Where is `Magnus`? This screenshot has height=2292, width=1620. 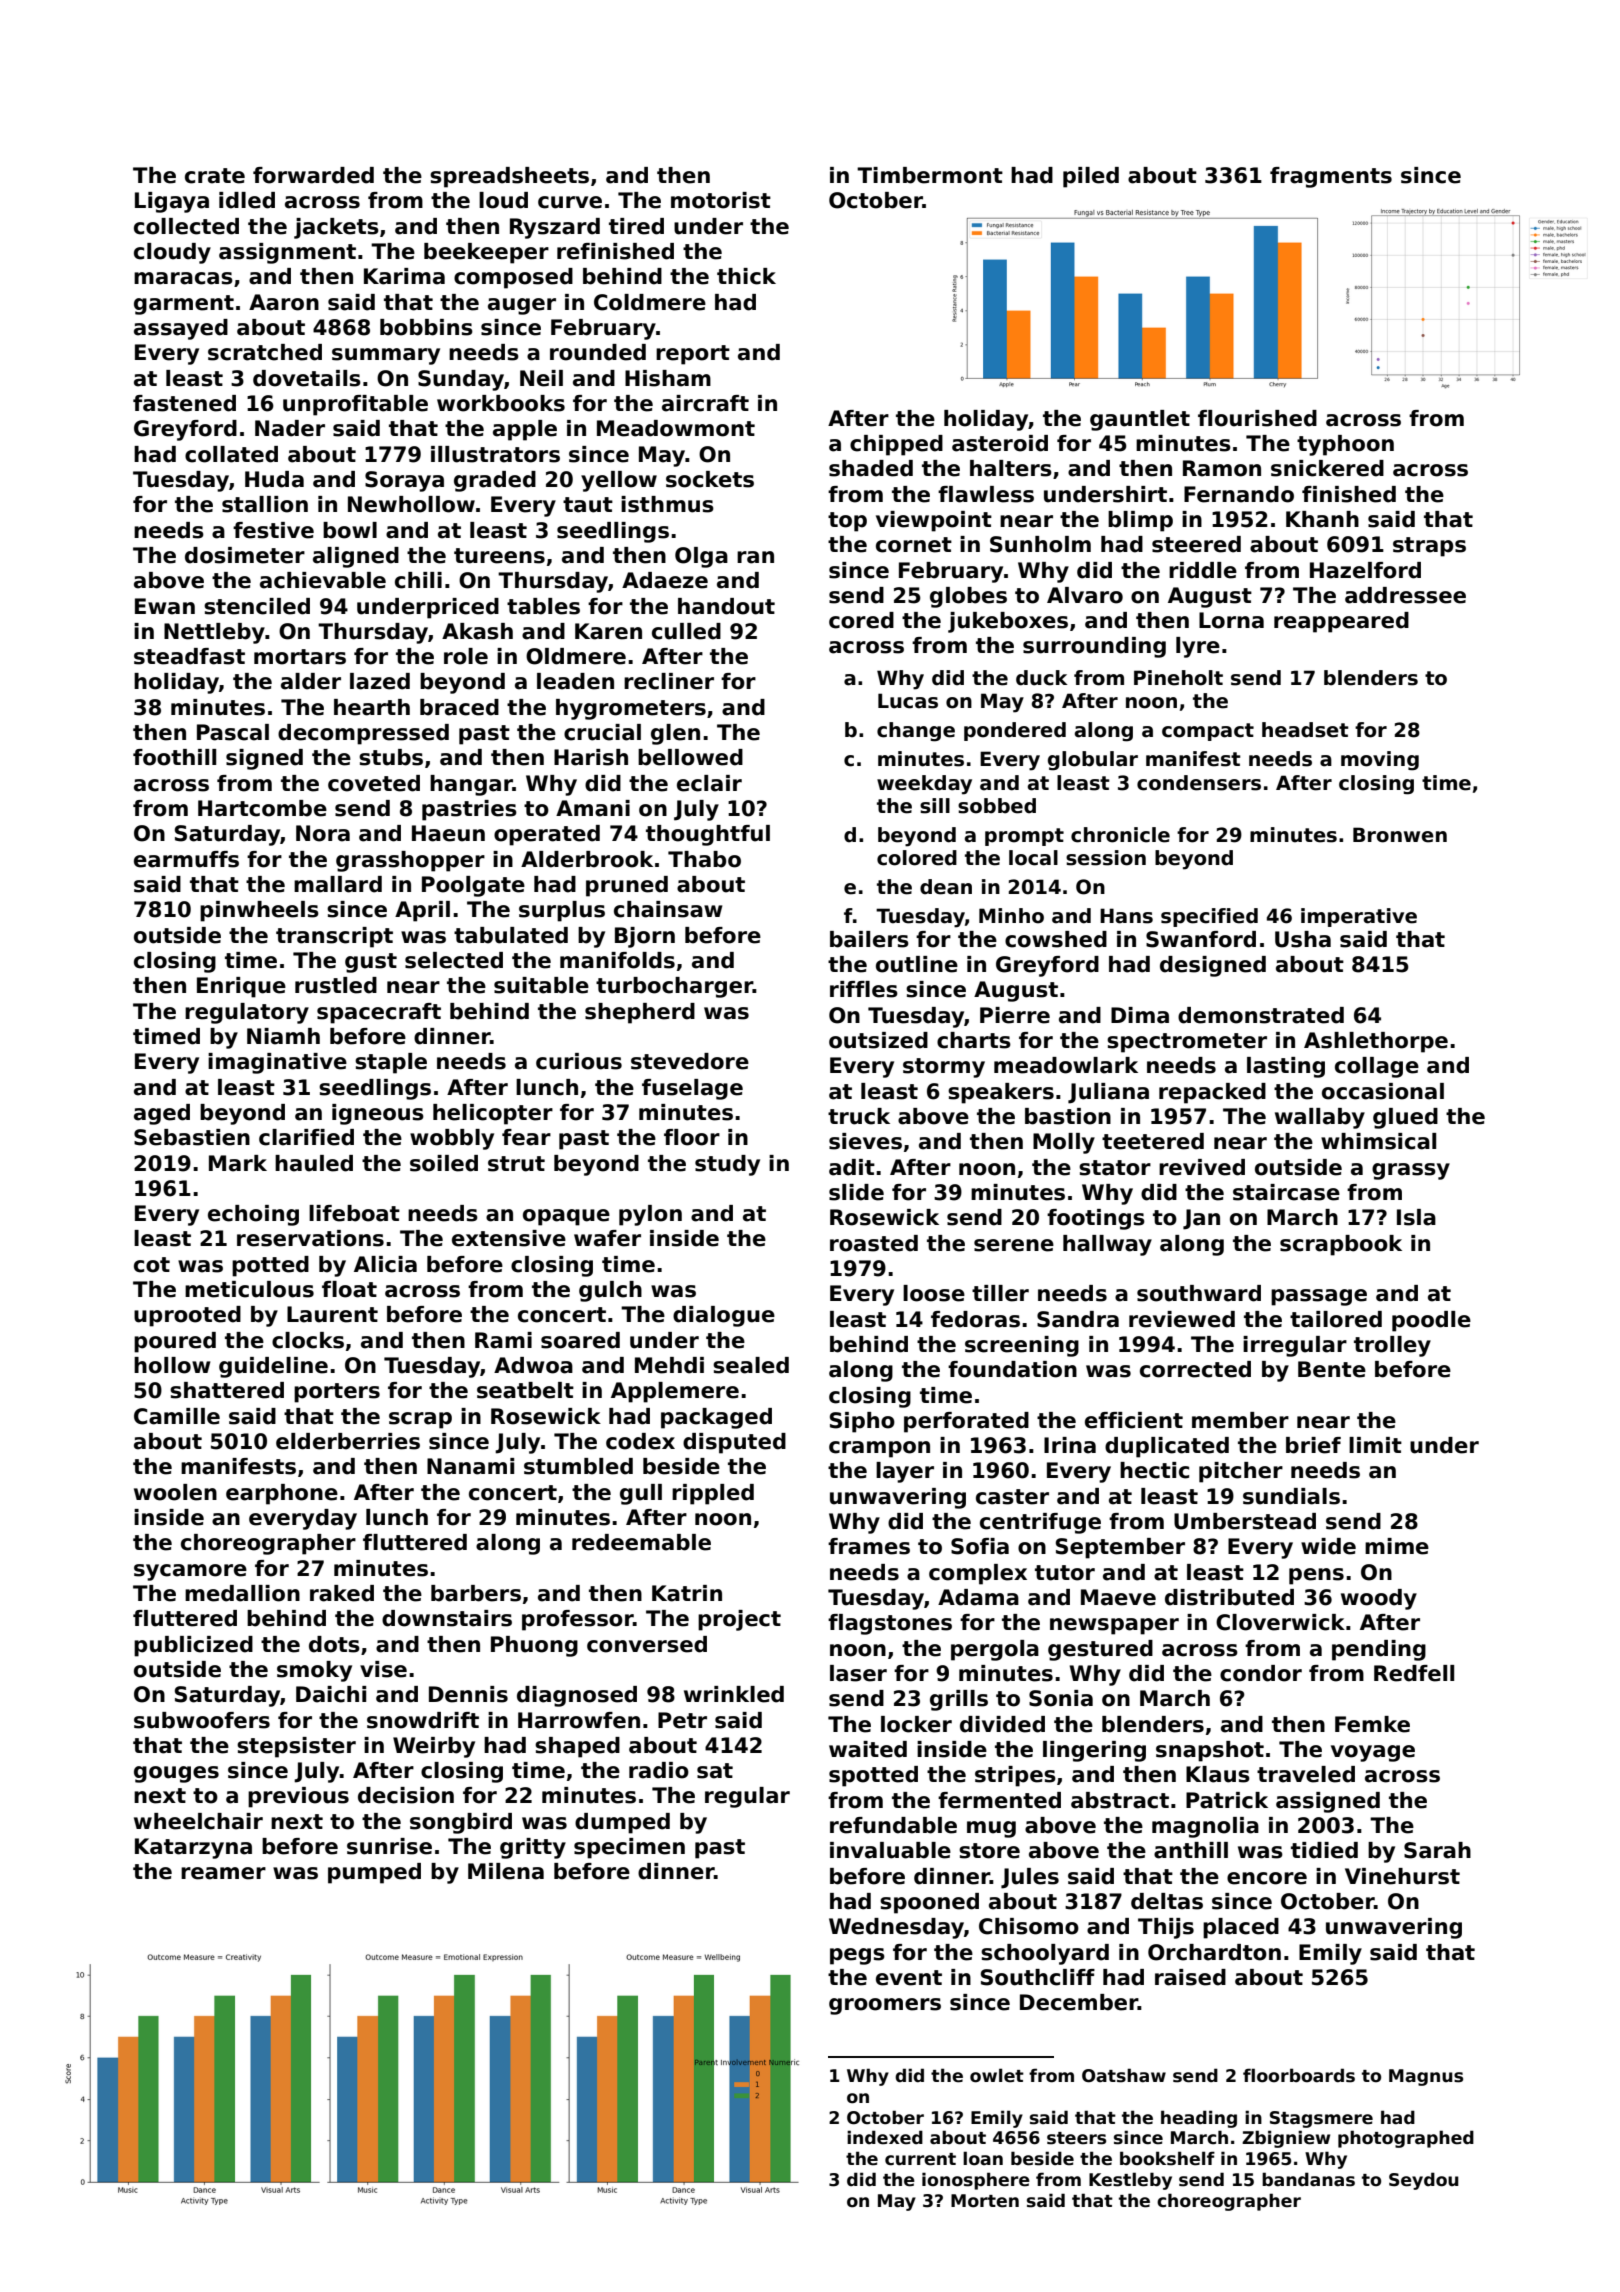
Magnus is located at coordinates (1426, 2077).
